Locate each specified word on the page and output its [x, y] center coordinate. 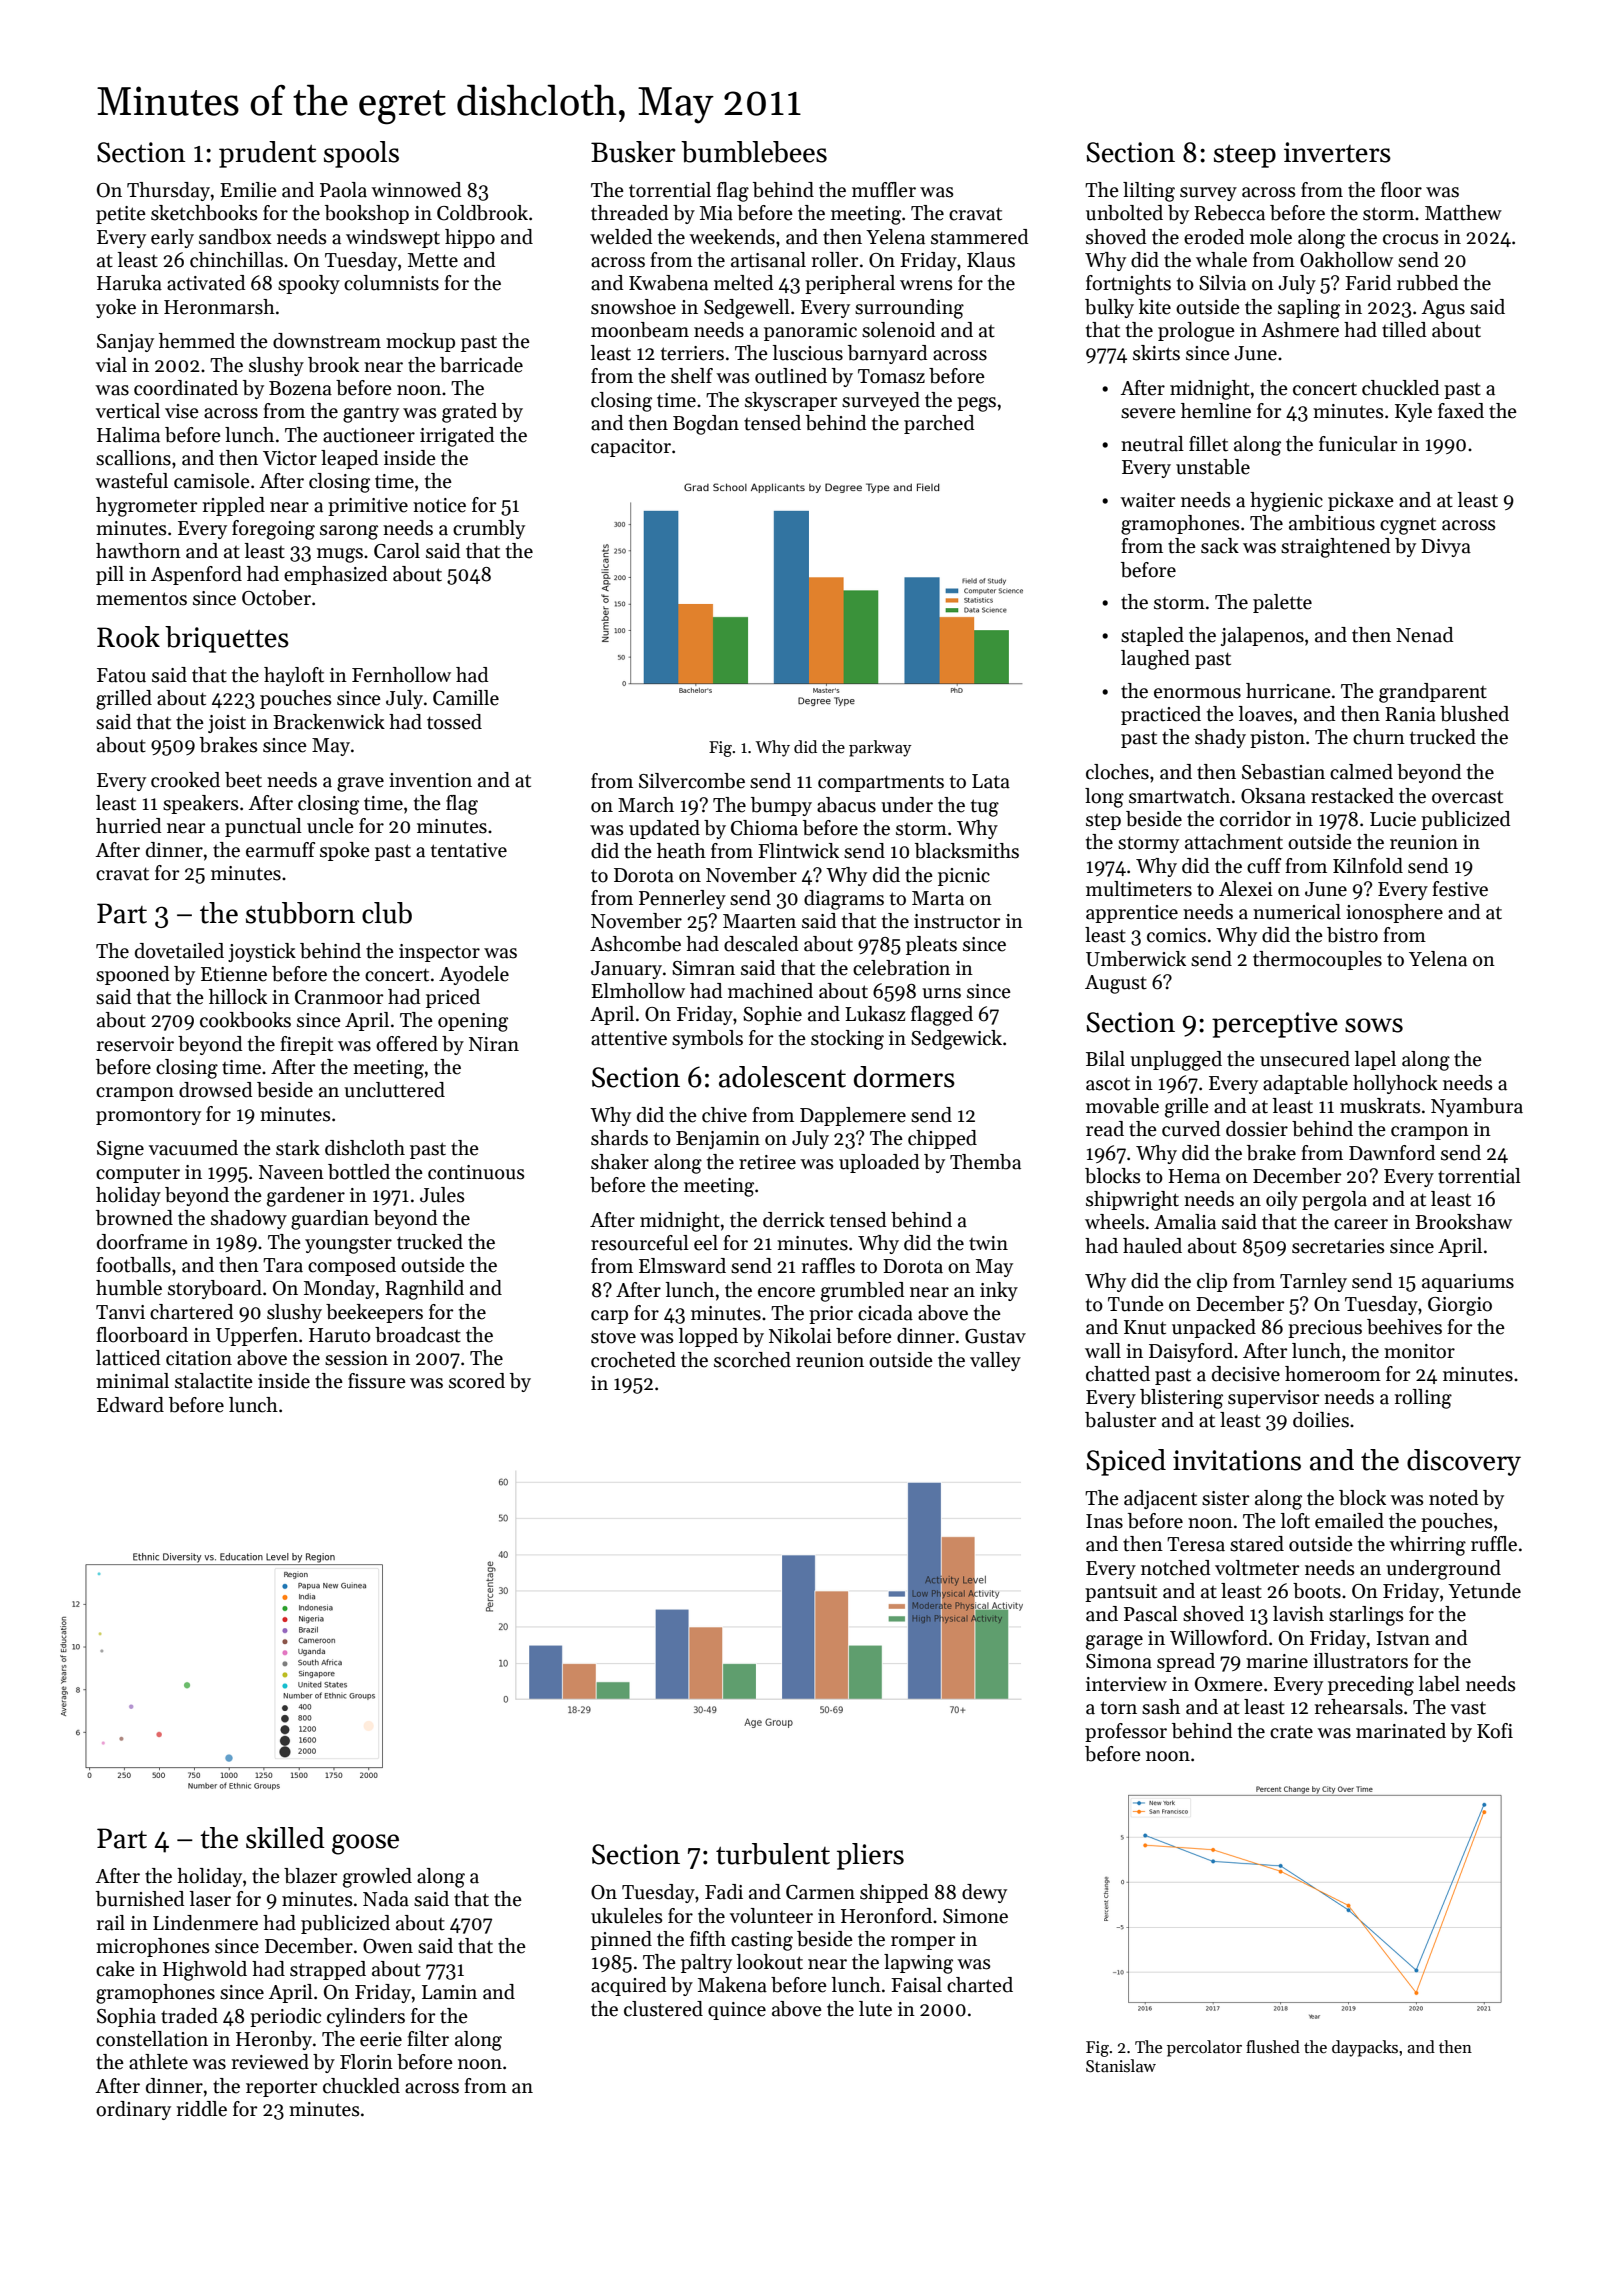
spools [361, 154]
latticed [128, 1358]
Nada [386, 1899]
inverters [1337, 152]
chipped [942, 1139]
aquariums [1468, 1283]
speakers [201, 804]
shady [1220, 738]
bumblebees [754, 152]
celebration [901, 968]
